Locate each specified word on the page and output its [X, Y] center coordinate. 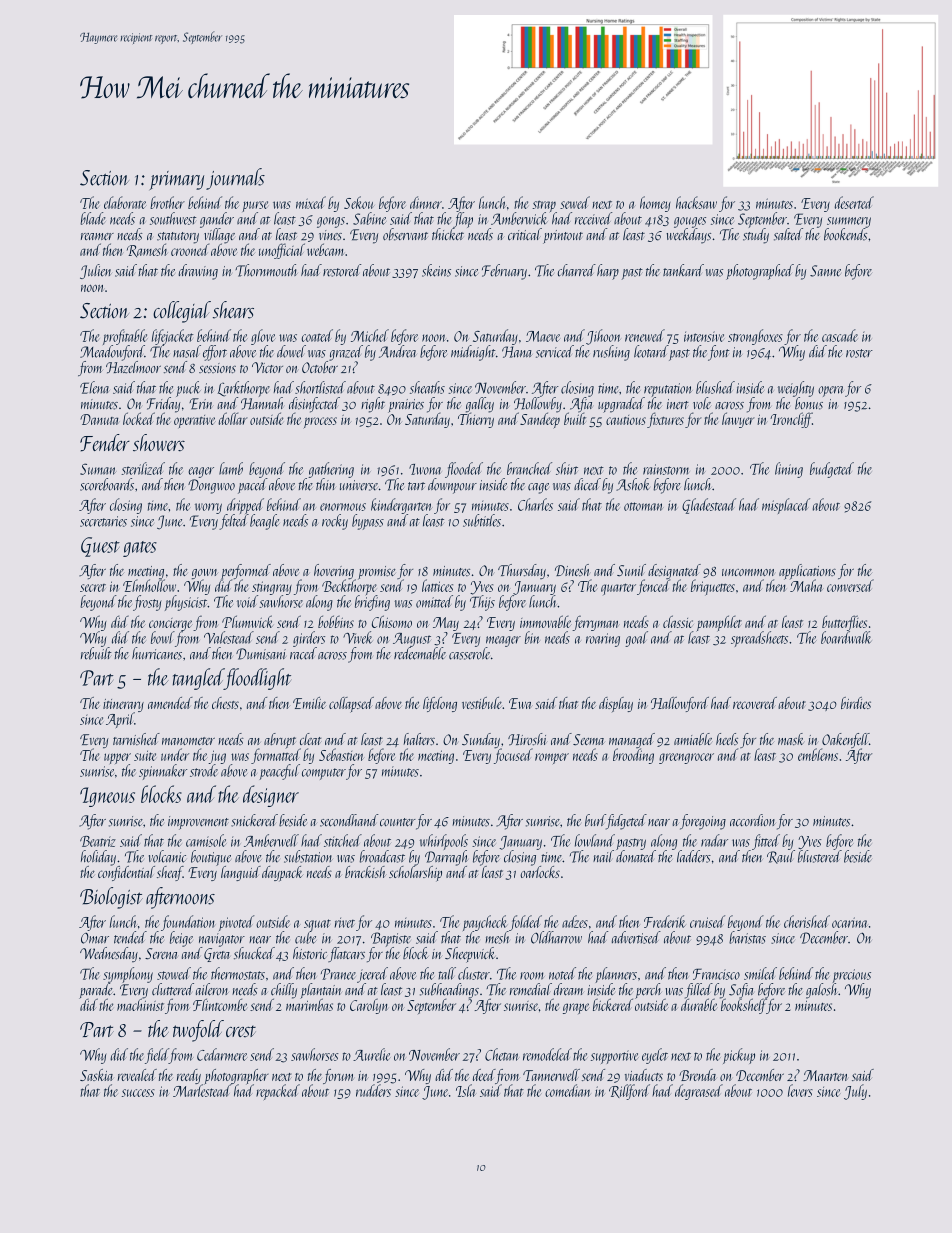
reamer [97, 236]
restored [342, 270]
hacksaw [696, 202]
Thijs [482, 603]
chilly [284, 991]
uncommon [748, 572]
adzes [575, 921]
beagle [265, 522]
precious [852, 976]
